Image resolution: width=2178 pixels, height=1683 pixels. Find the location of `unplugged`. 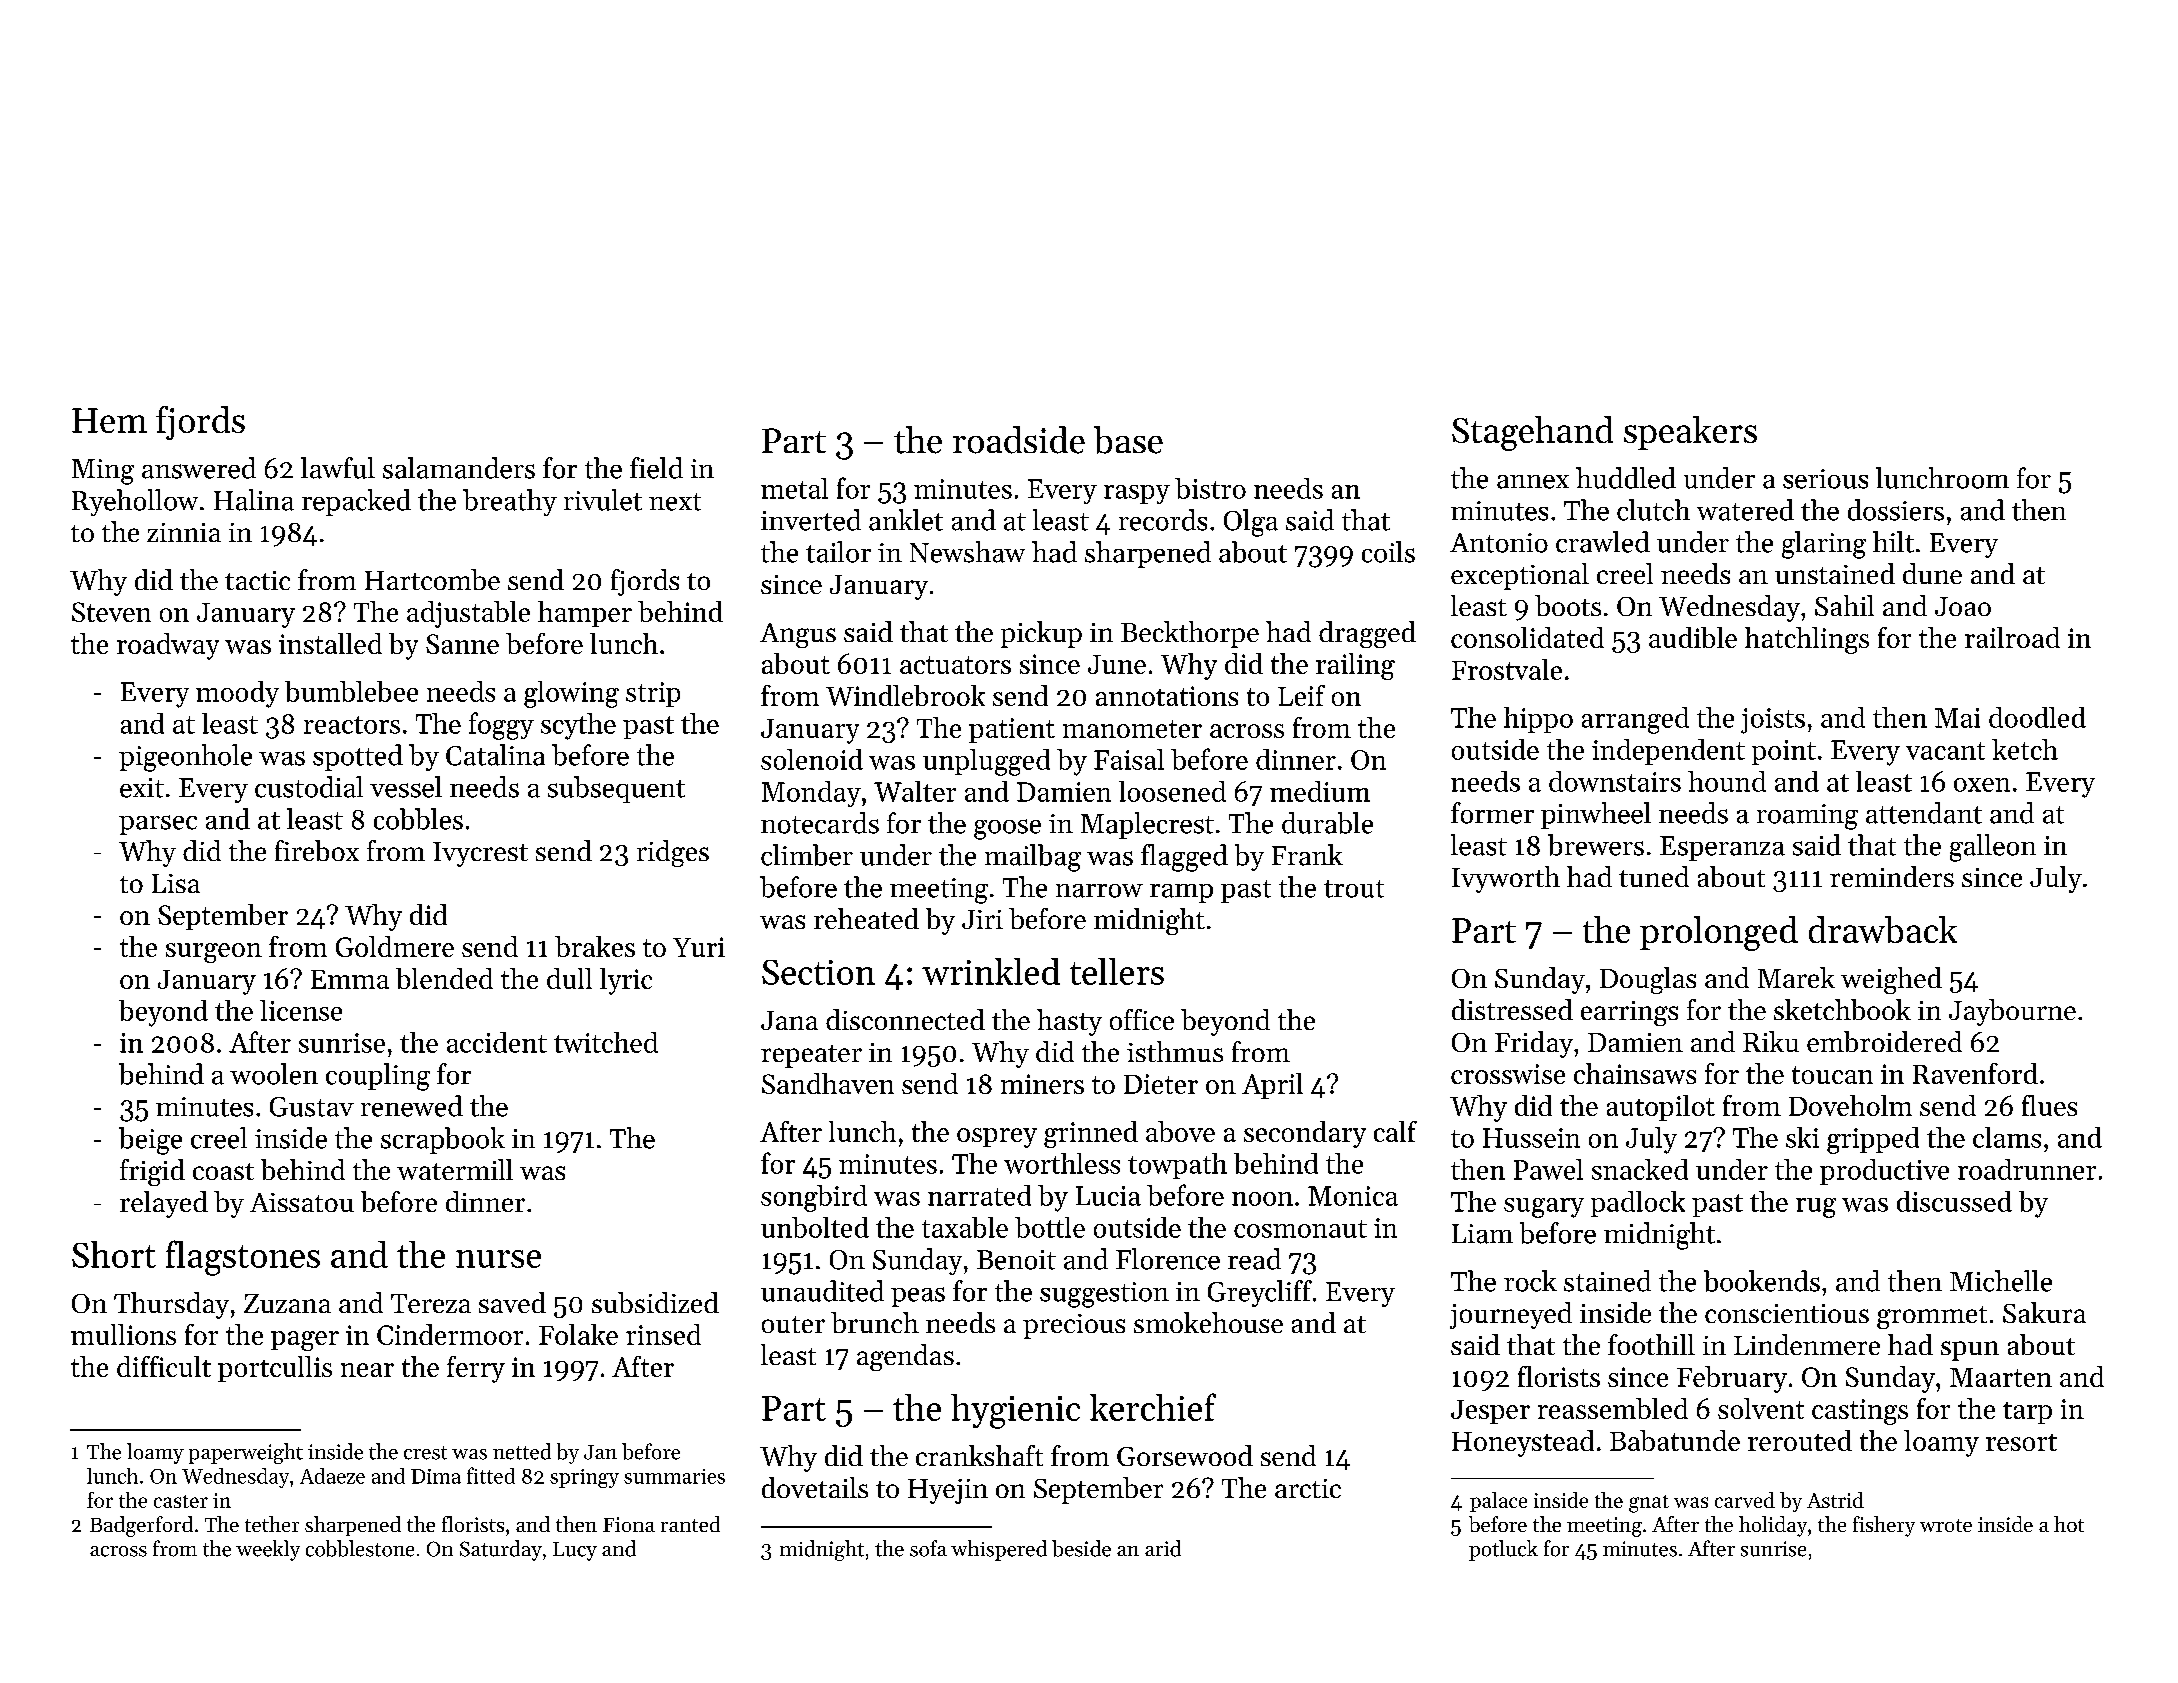

unplugged is located at coordinates (986, 762).
